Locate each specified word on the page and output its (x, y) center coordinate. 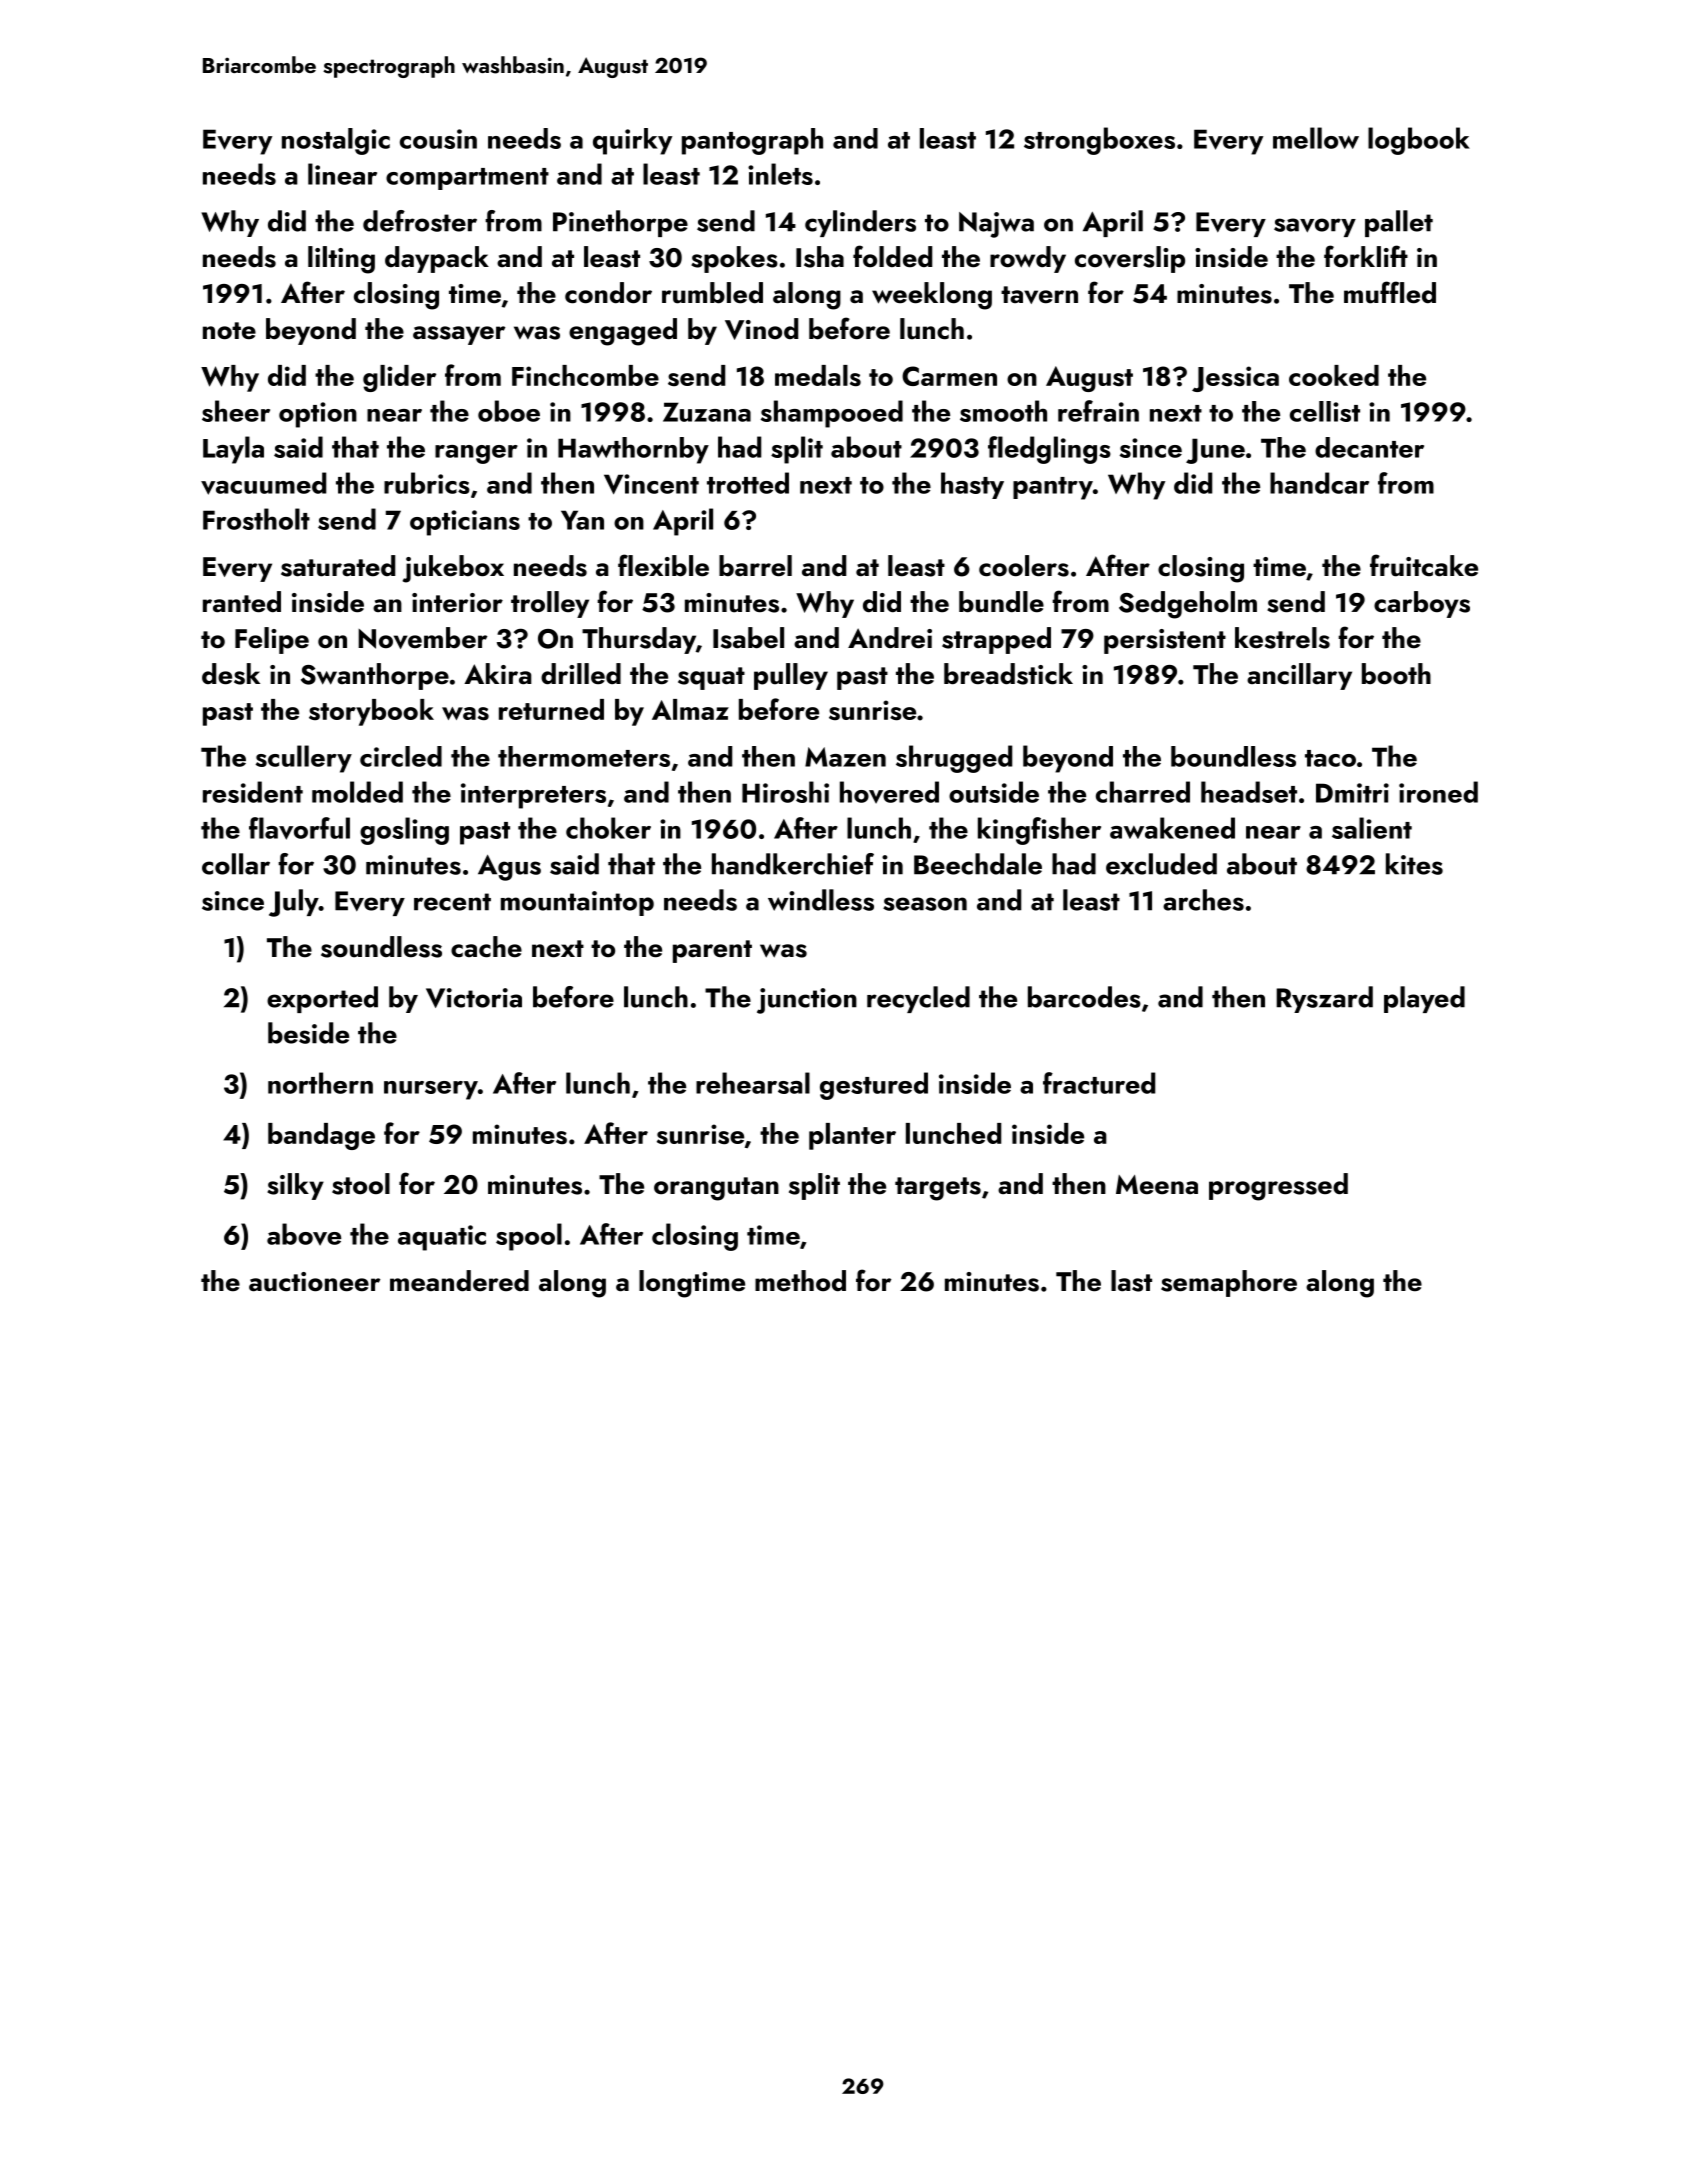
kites (1414, 864)
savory (1315, 227)
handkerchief (793, 864)
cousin (438, 139)
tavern (1039, 295)
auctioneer (314, 1282)
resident (253, 792)
